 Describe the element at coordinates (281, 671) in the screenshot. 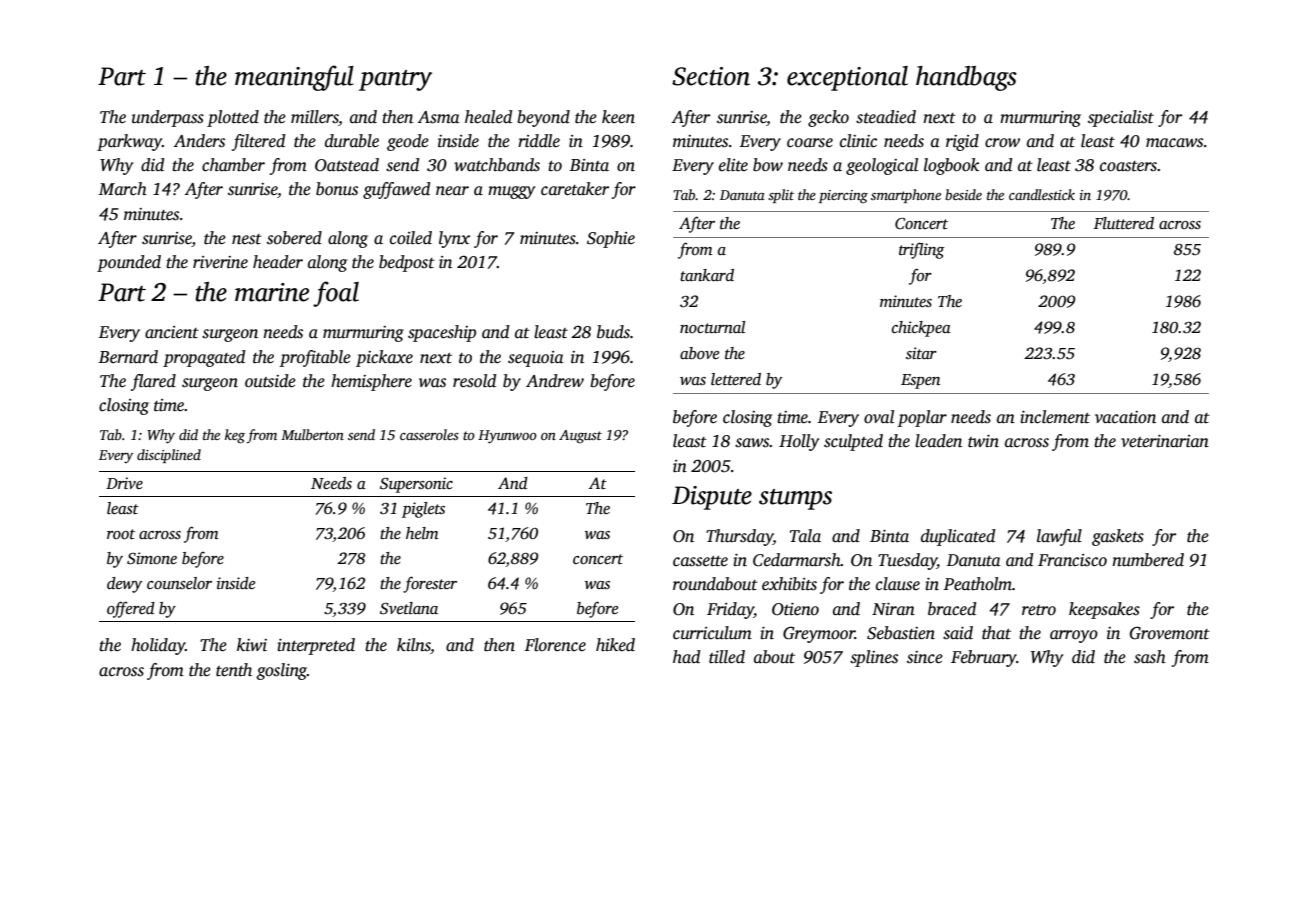

I see `gosling` at that location.
